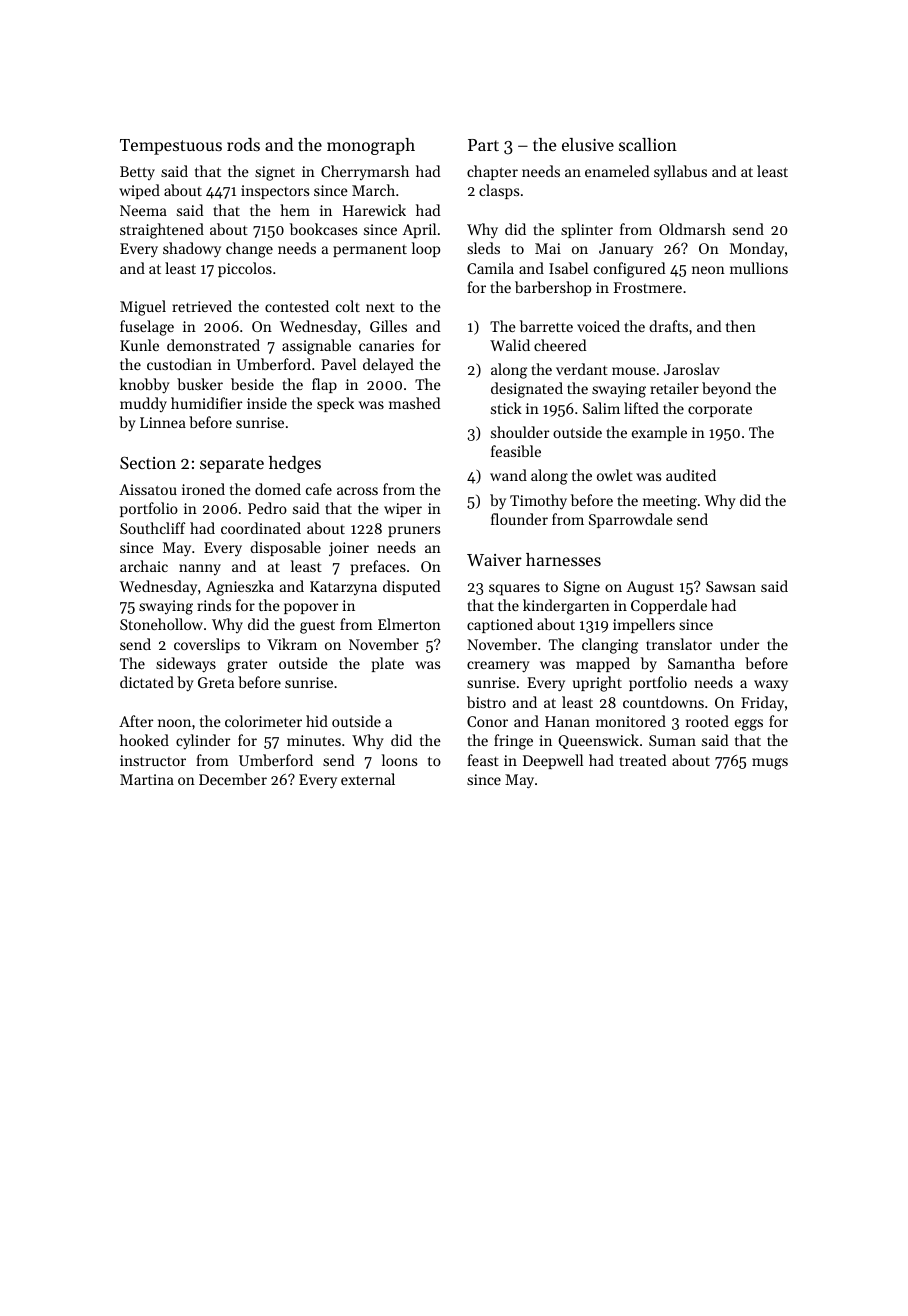  What do you see at coordinates (691, 475) in the image?
I see `audited` at bounding box center [691, 475].
